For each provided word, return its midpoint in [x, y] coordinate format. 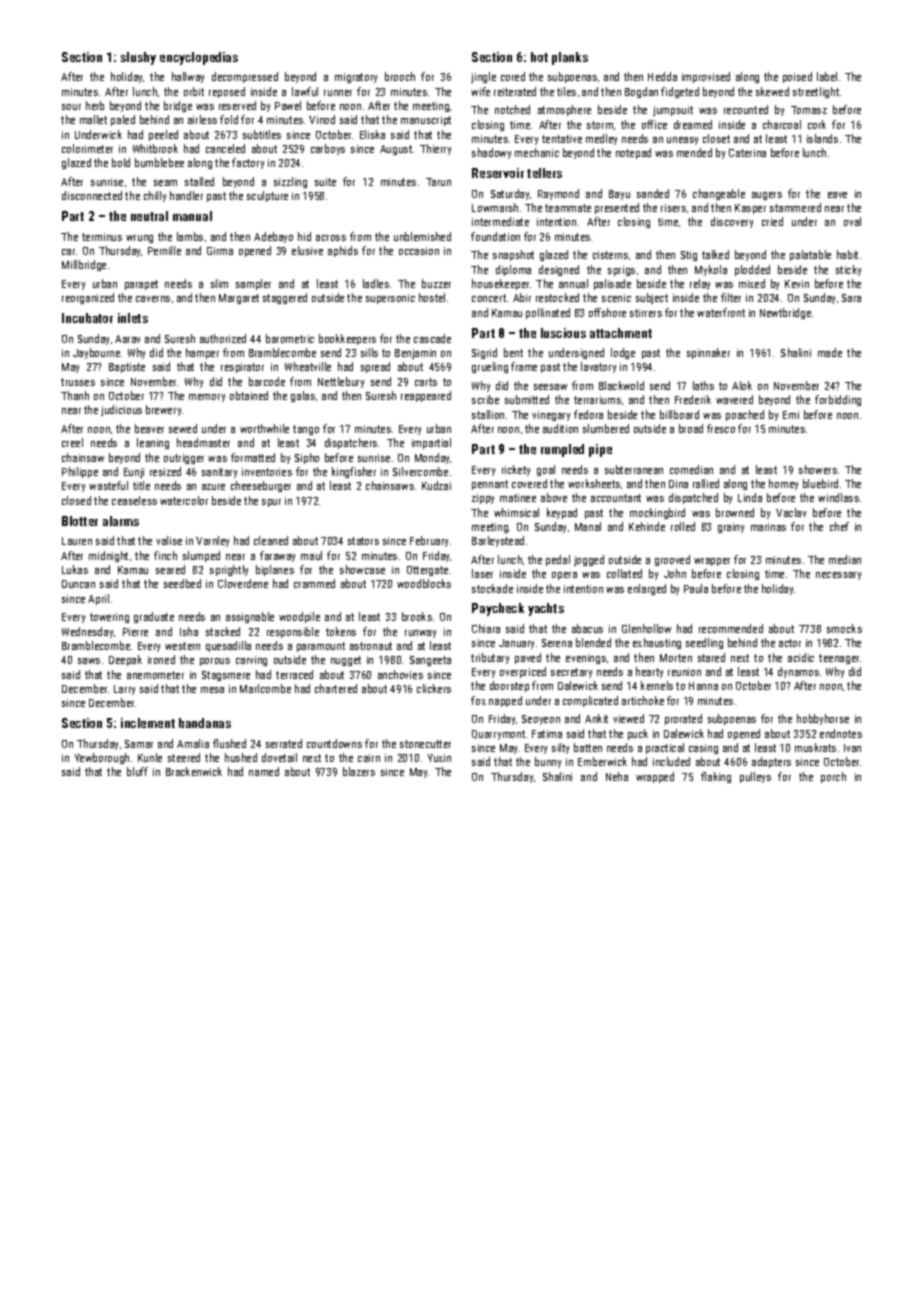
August [396, 150]
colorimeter [87, 148]
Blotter [80, 521]
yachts [546, 609]
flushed [229, 743]
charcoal [782, 124]
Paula [696, 588]
